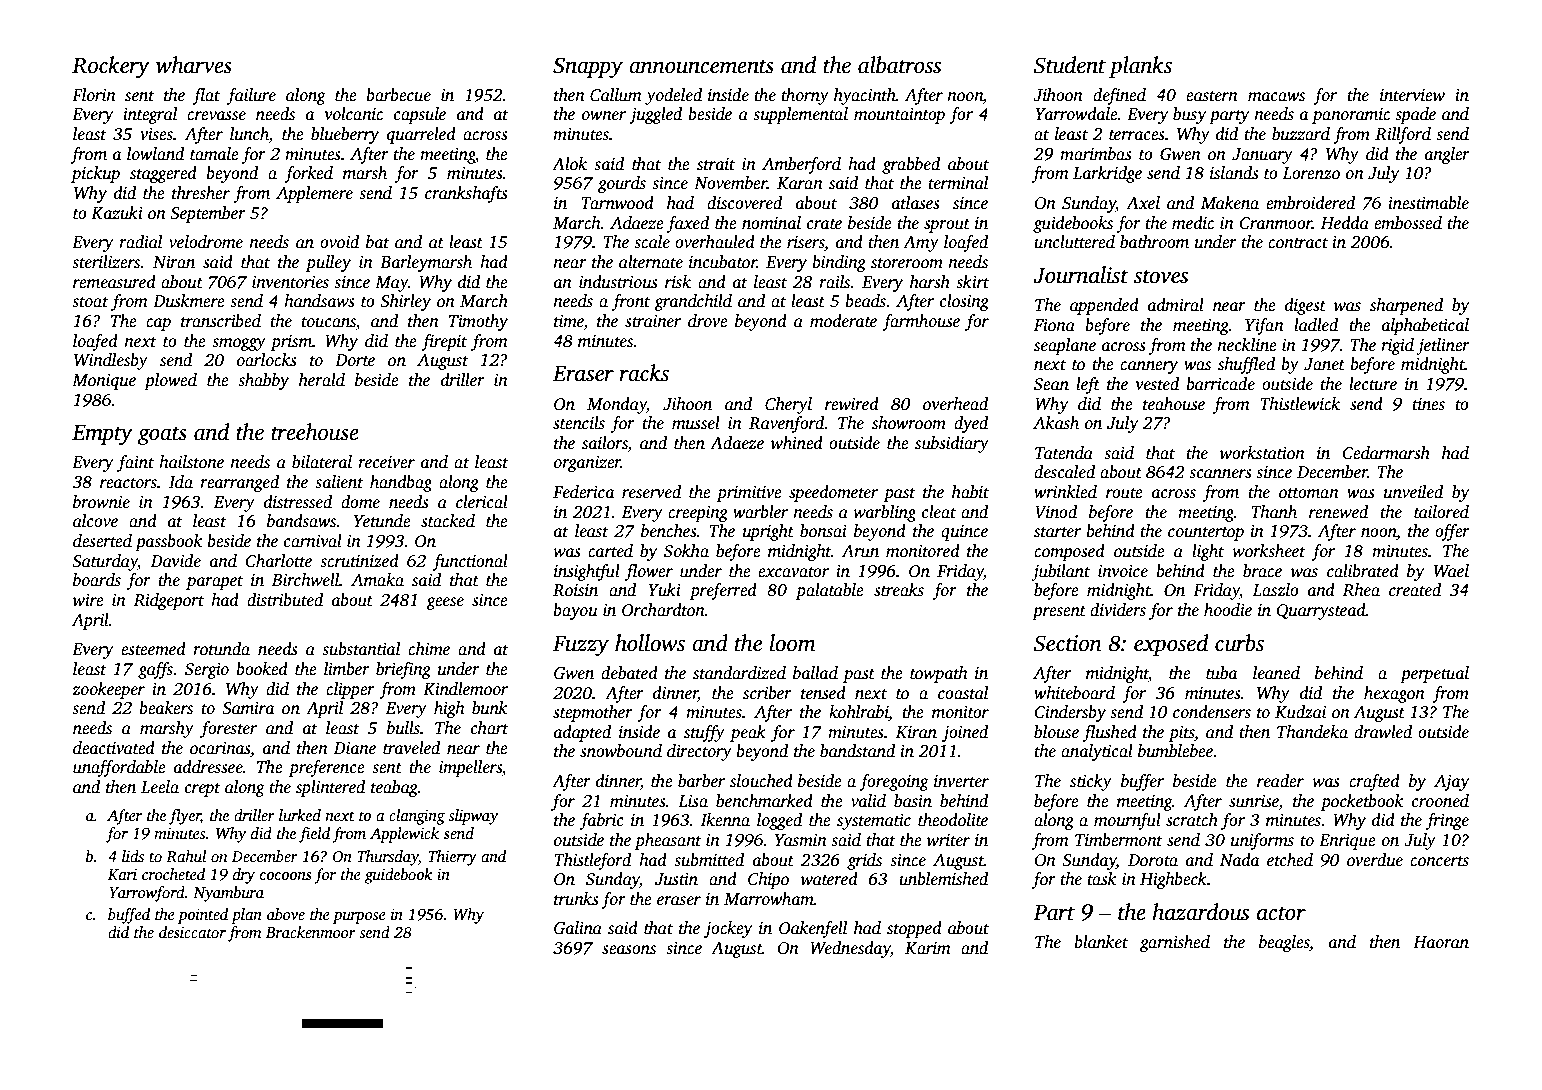 The width and height of the document is (1542, 1090). Describe the element at coordinates (311, 932) in the document. I see `Brackenmoor` at that location.
